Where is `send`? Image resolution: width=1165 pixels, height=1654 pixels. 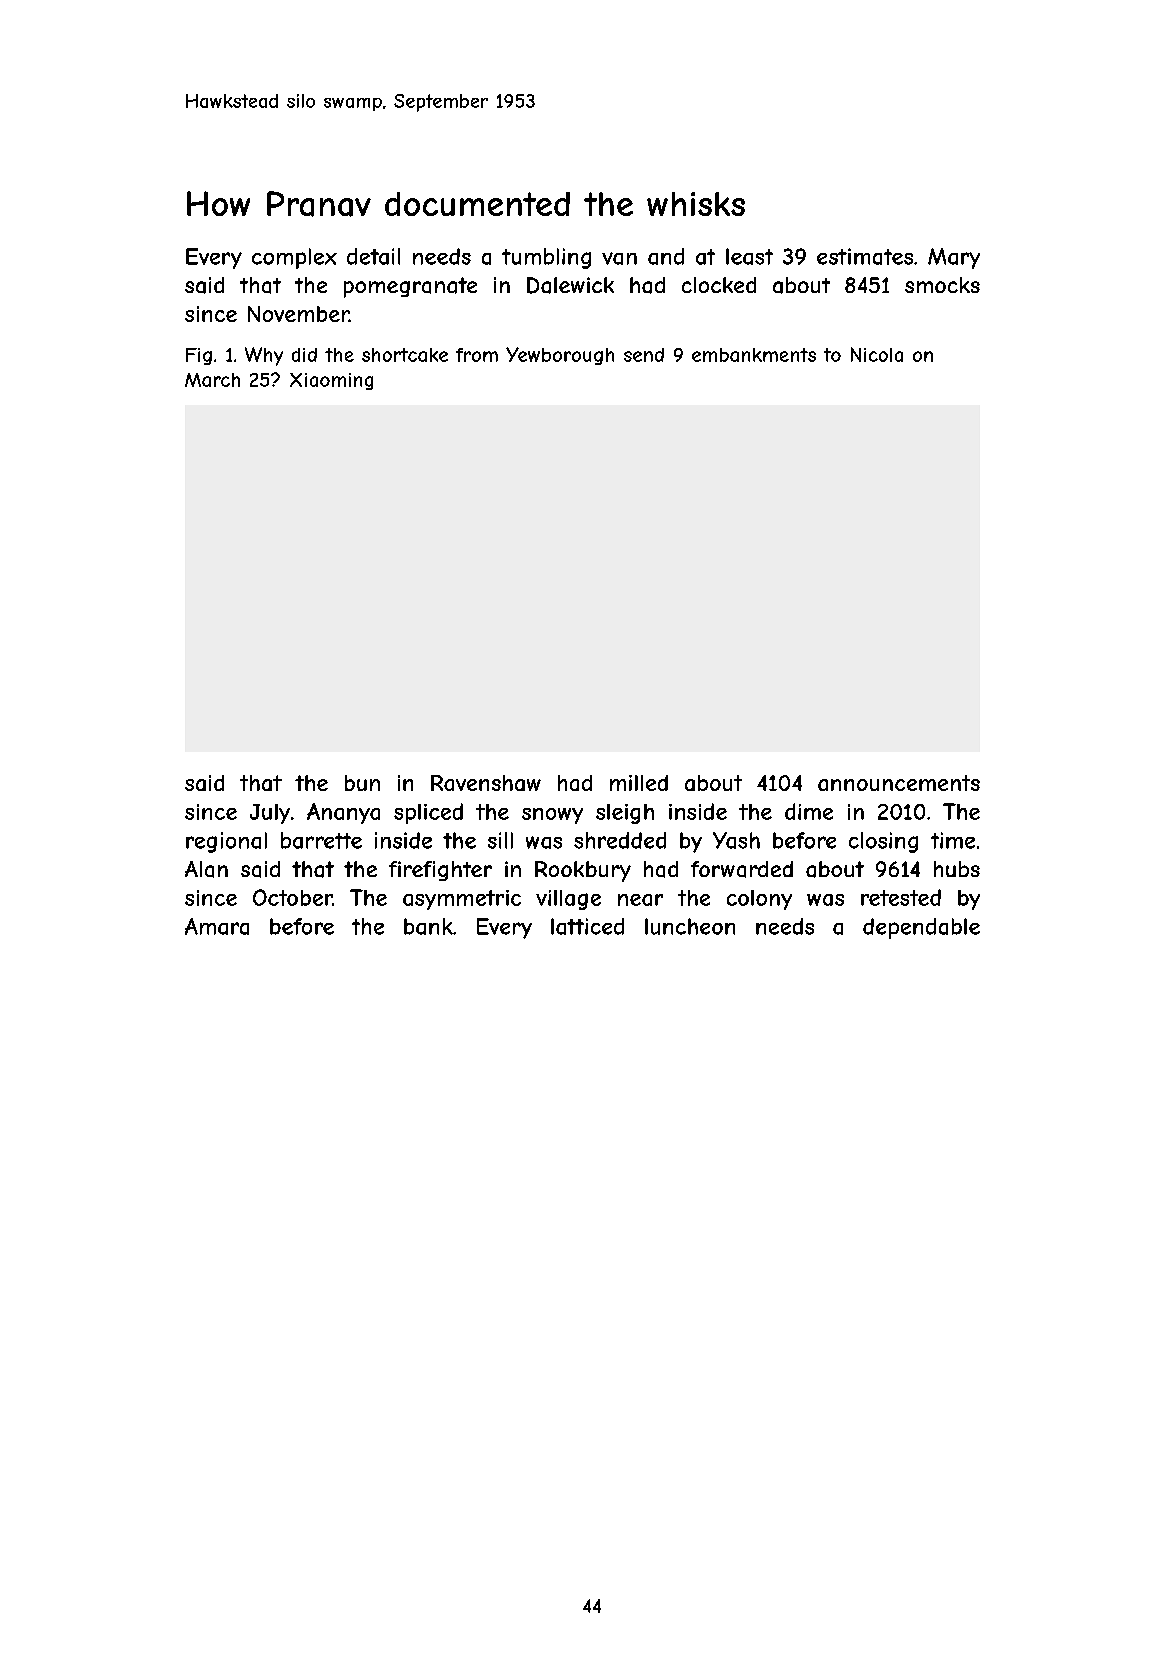 send is located at coordinates (644, 355).
